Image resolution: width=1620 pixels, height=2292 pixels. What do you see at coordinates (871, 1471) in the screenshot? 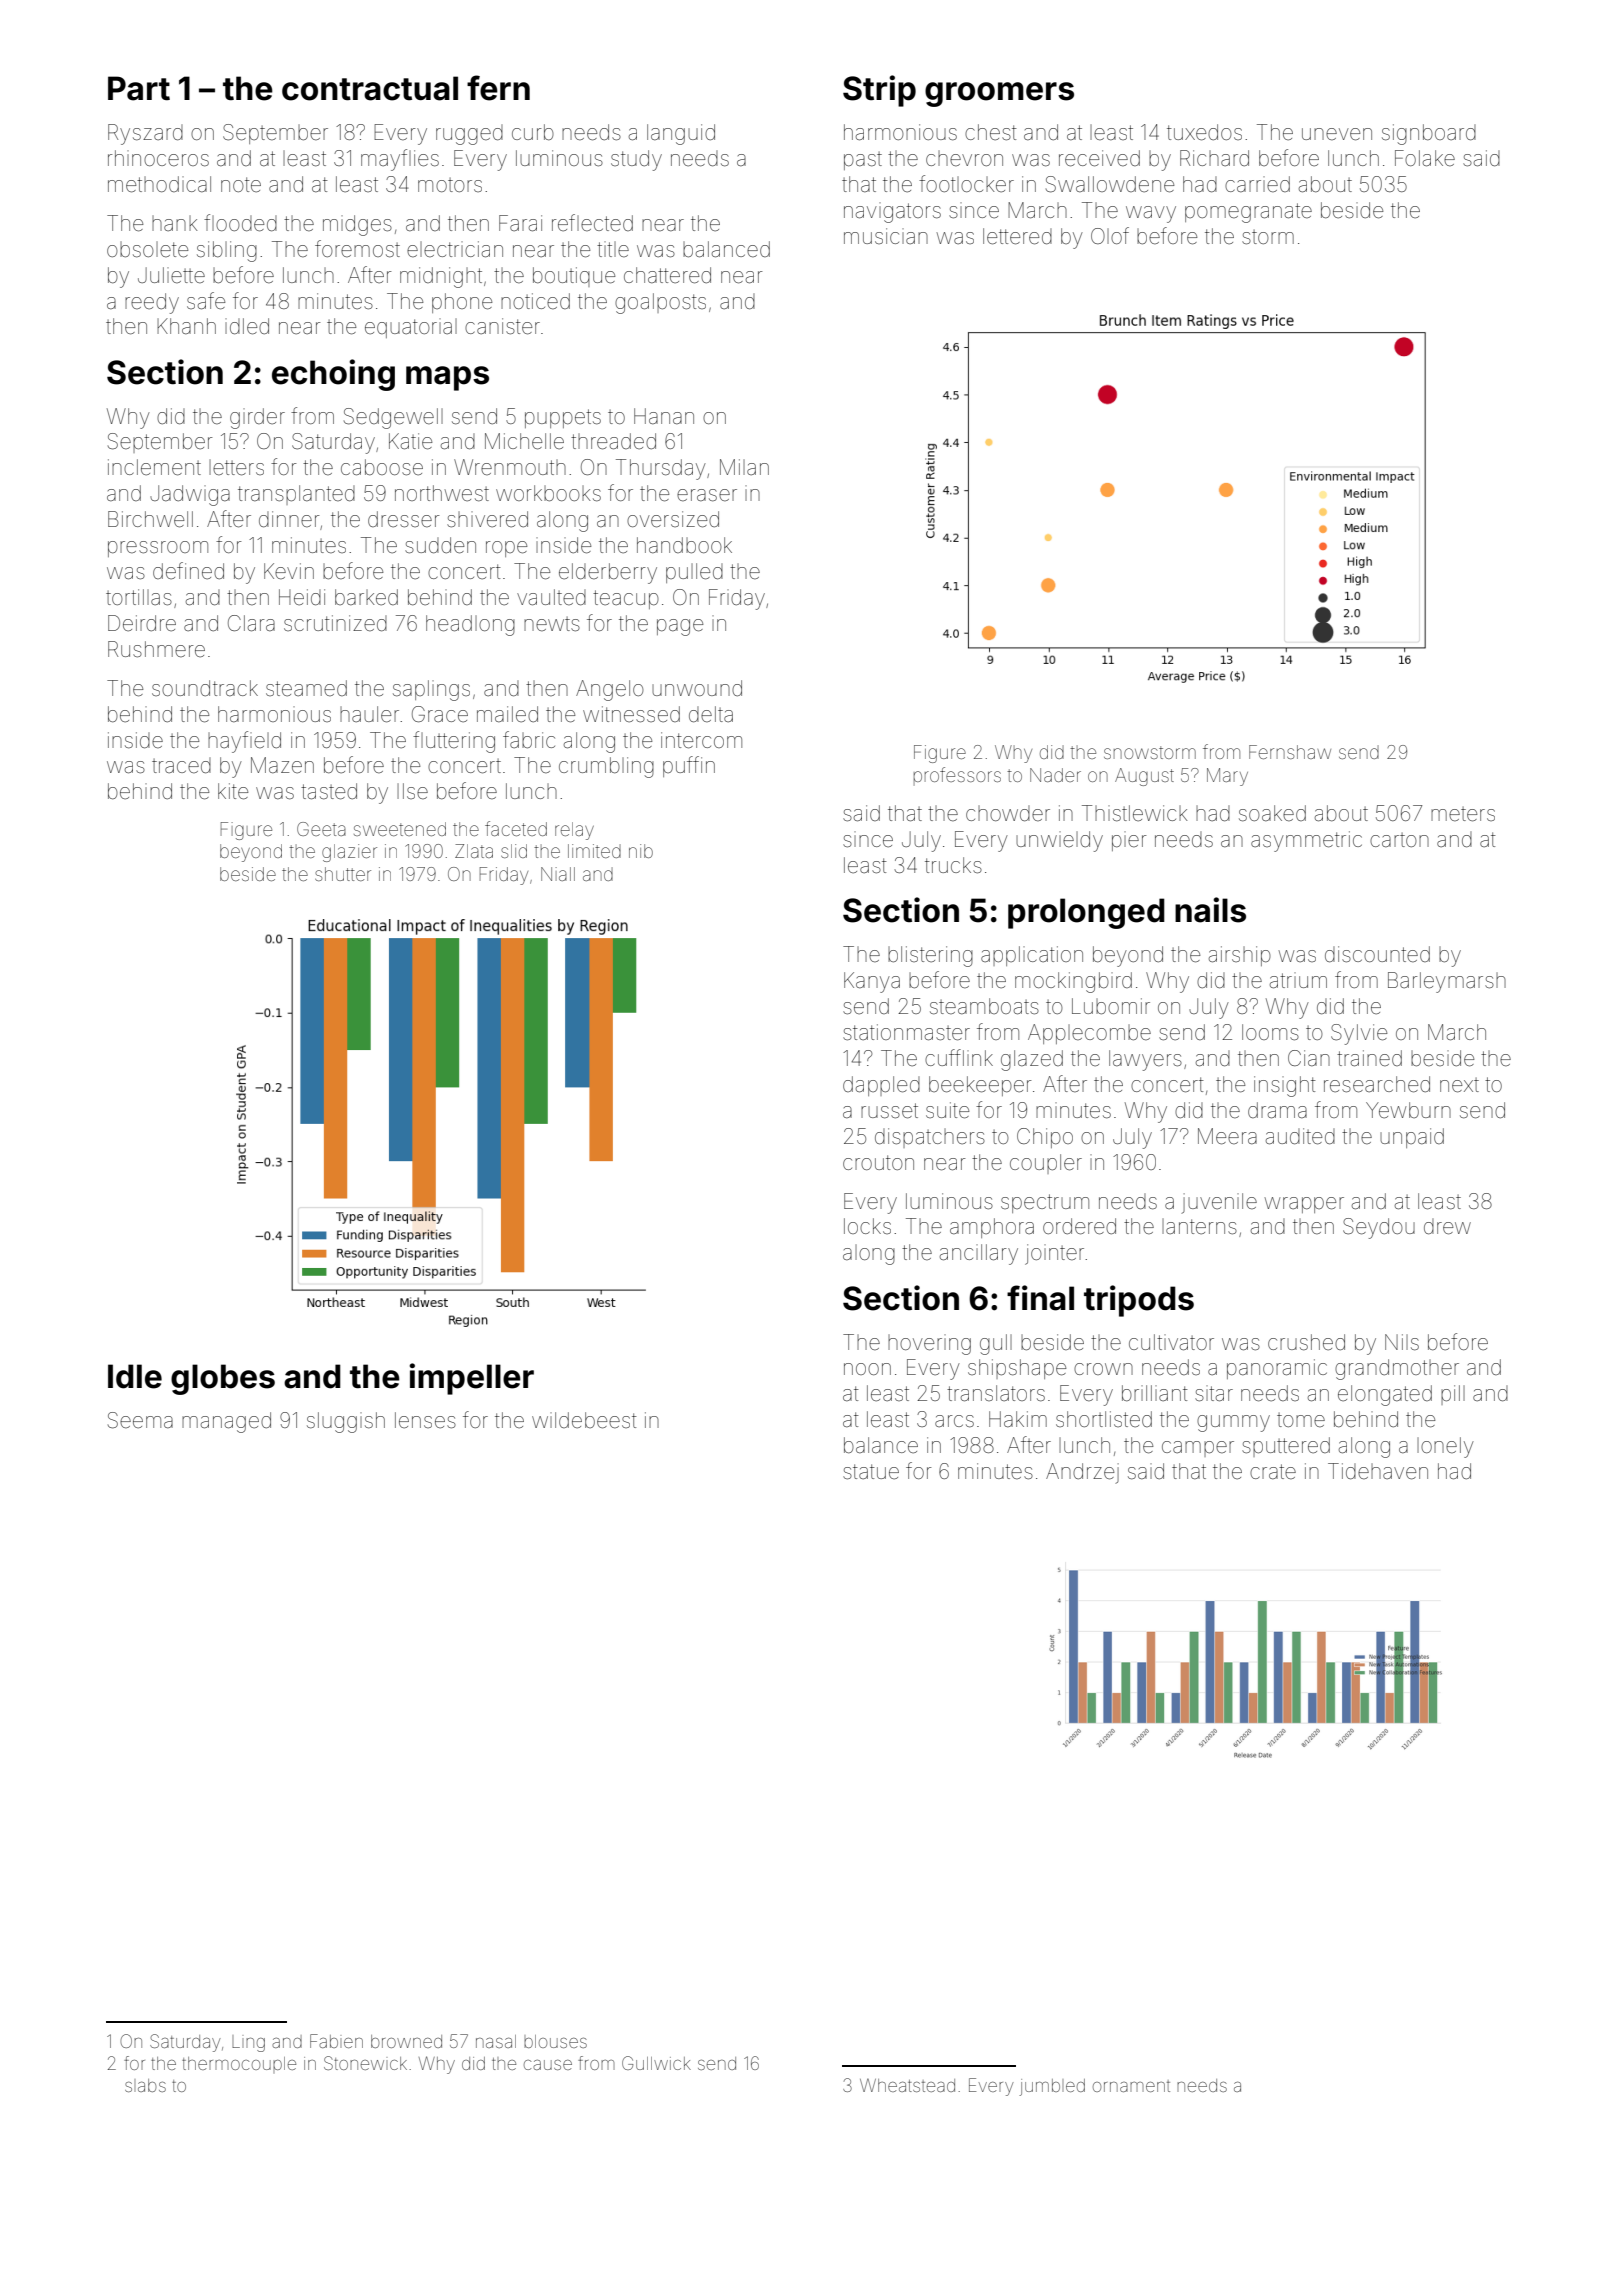
I see `statue` at bounding box center [871, 1471].
